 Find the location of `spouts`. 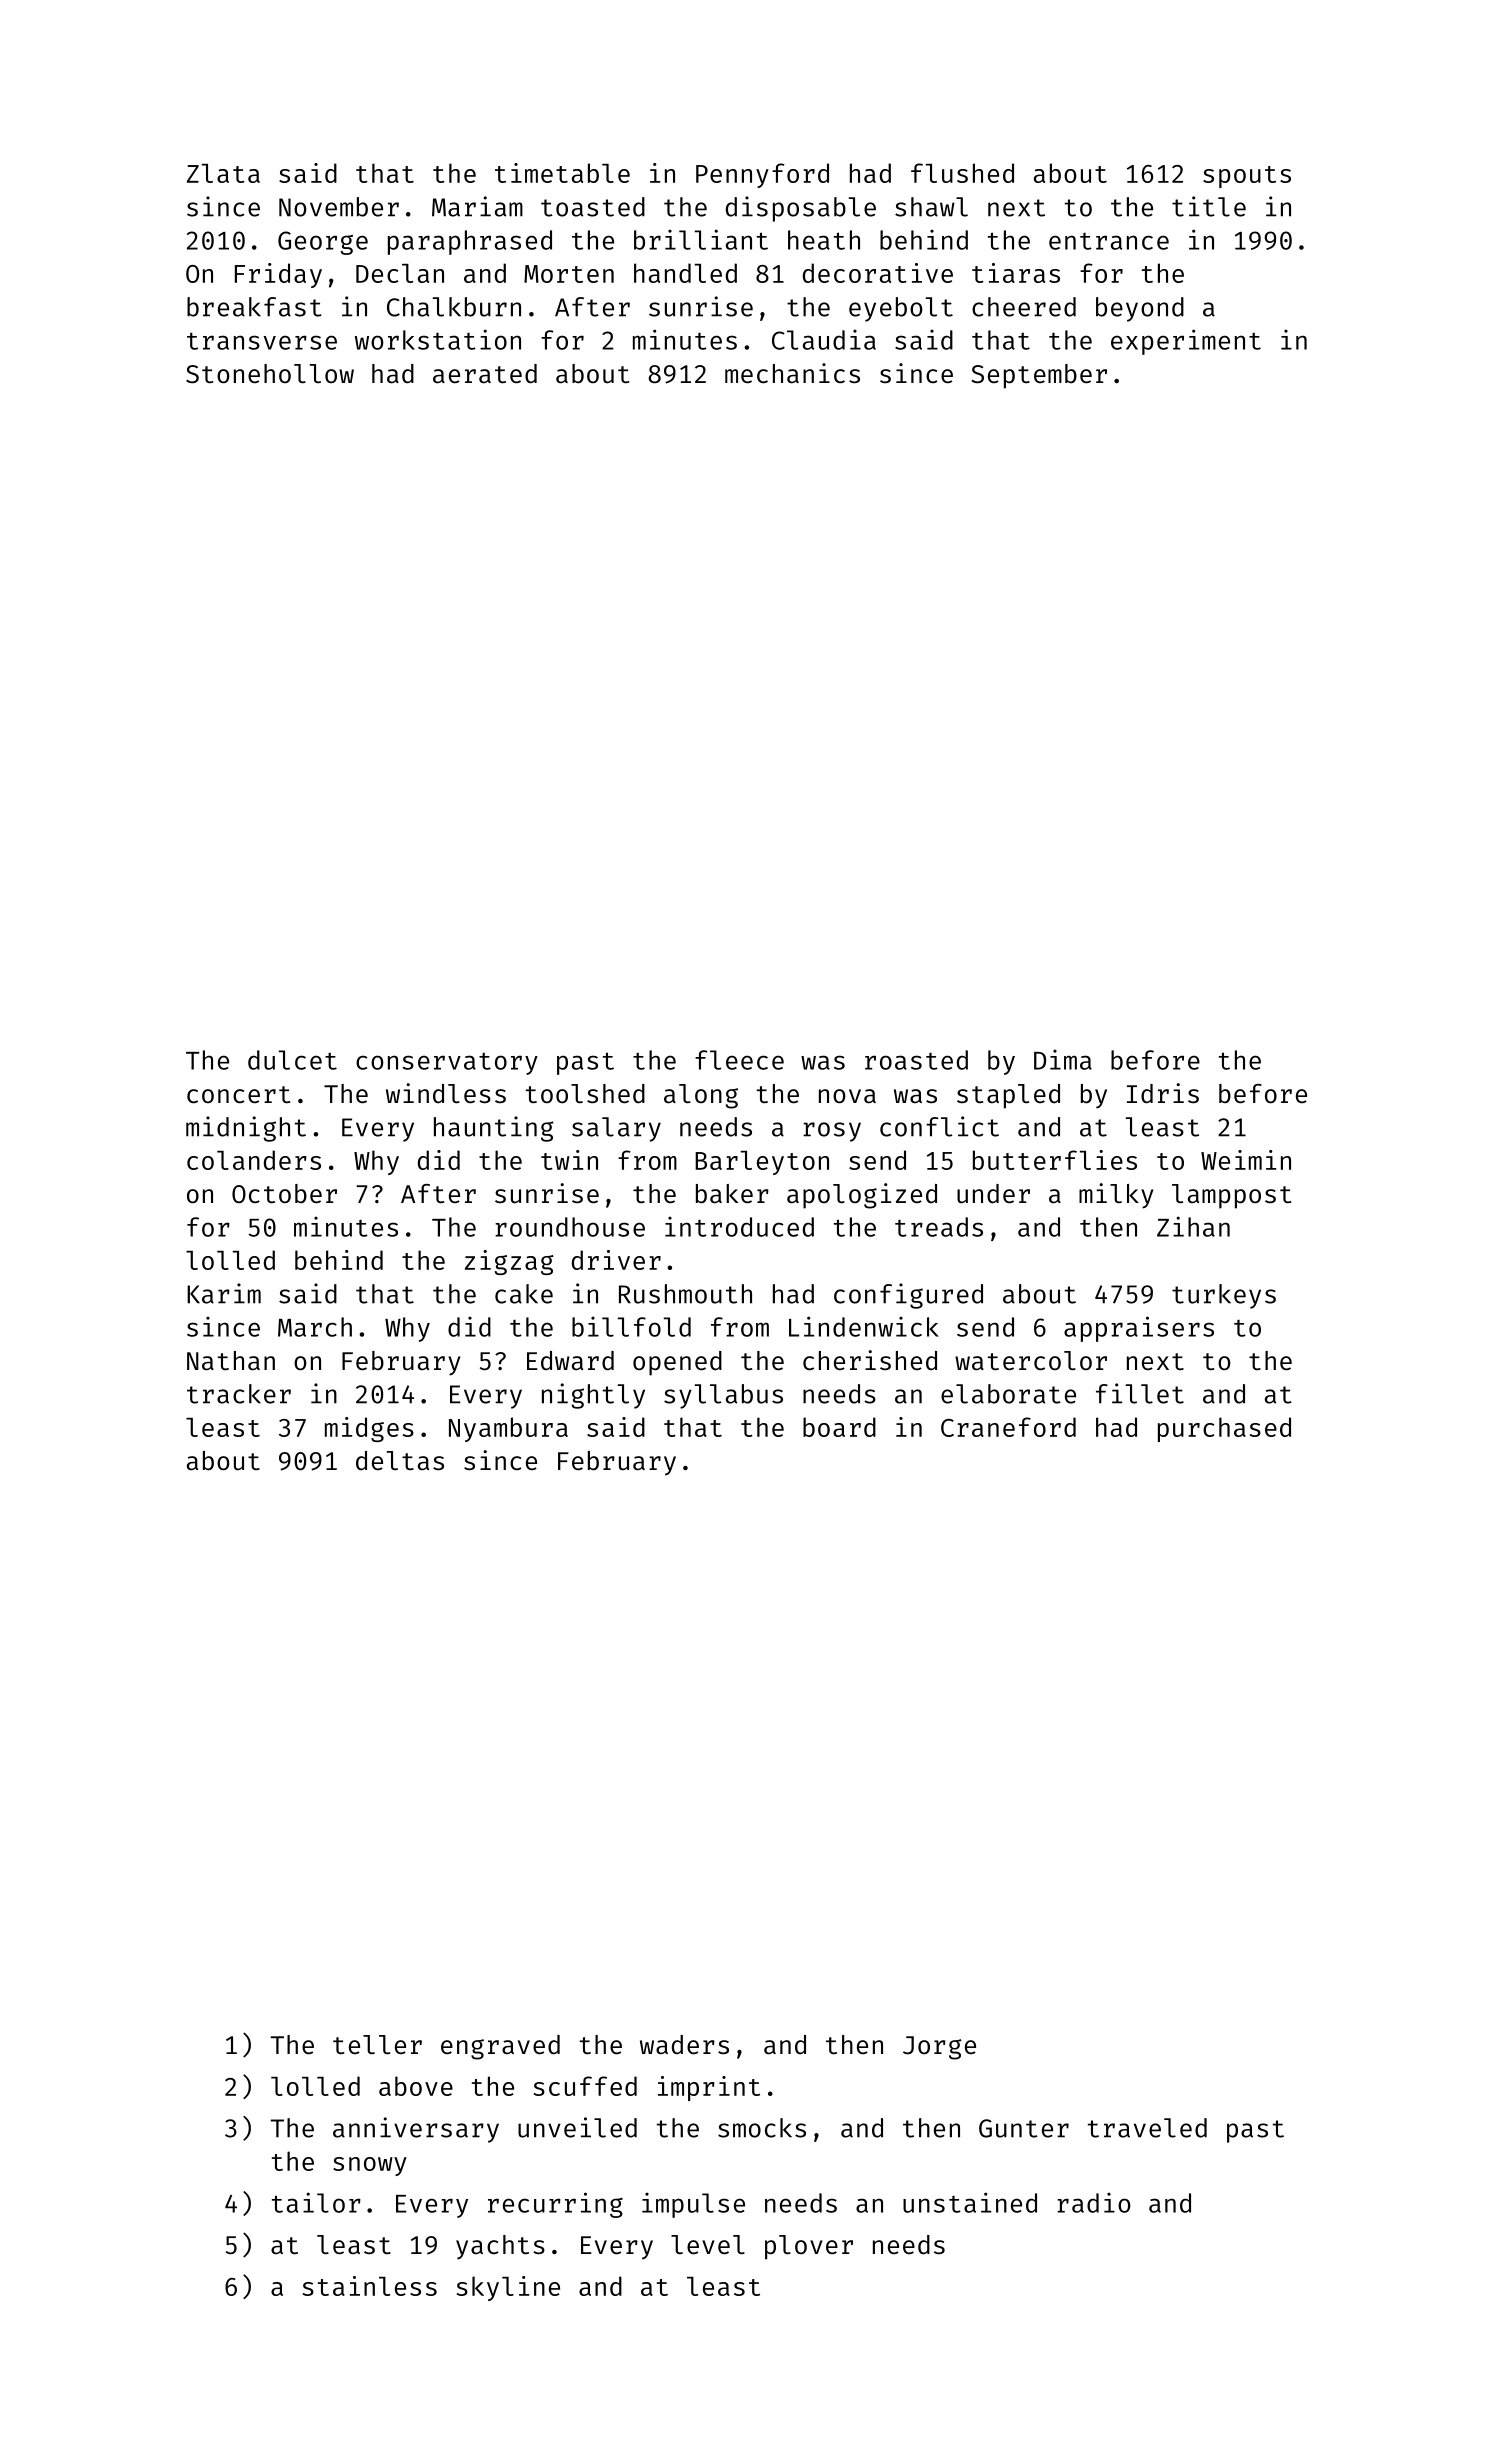

spouts is located at coordinates (1247, 177).
